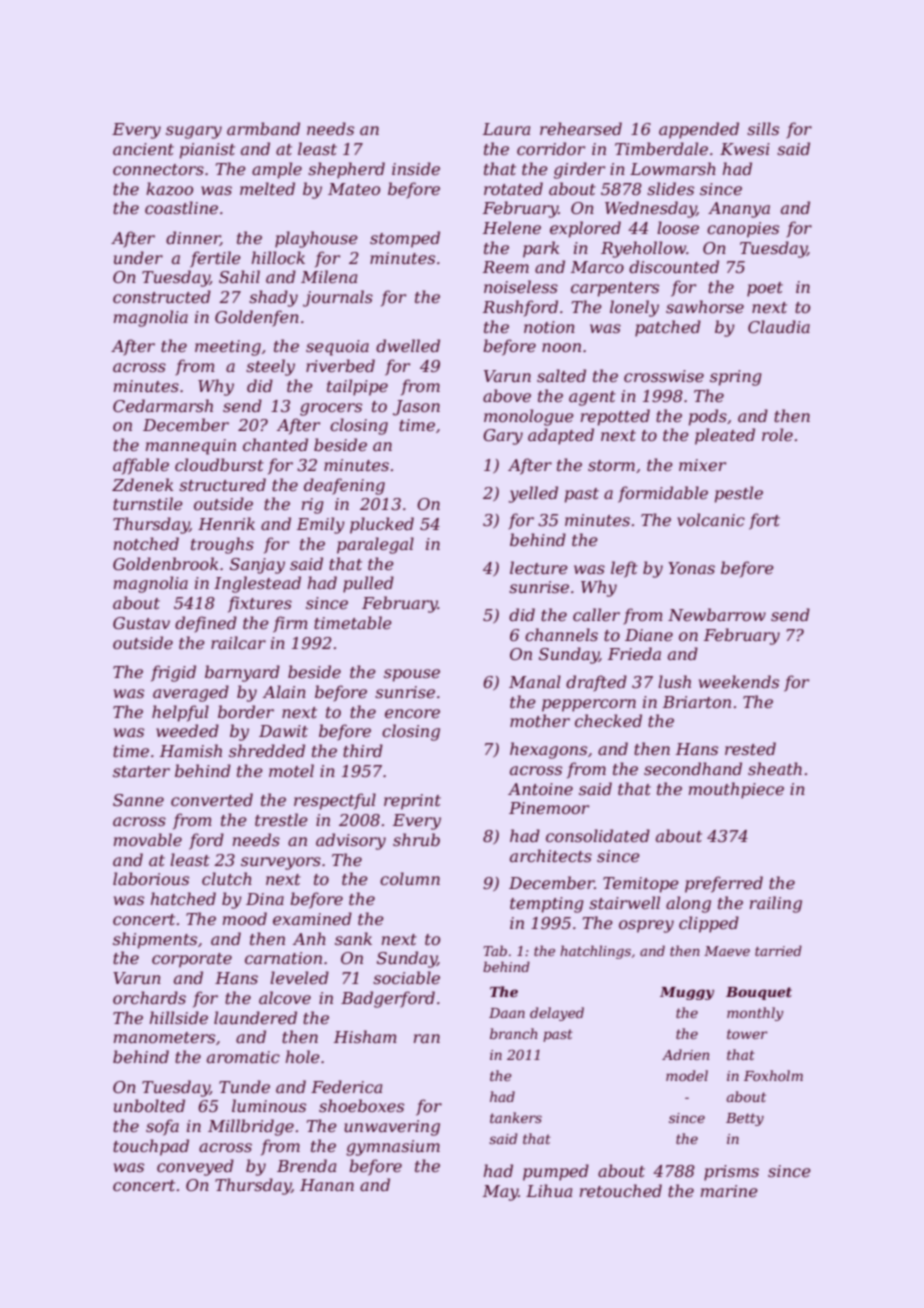 Image resolution: width=924 pixels, height=1308 pixels. What do you see at coordinates (561, 634) in the image?
I see `channels` at bounding box center [561, 634].
